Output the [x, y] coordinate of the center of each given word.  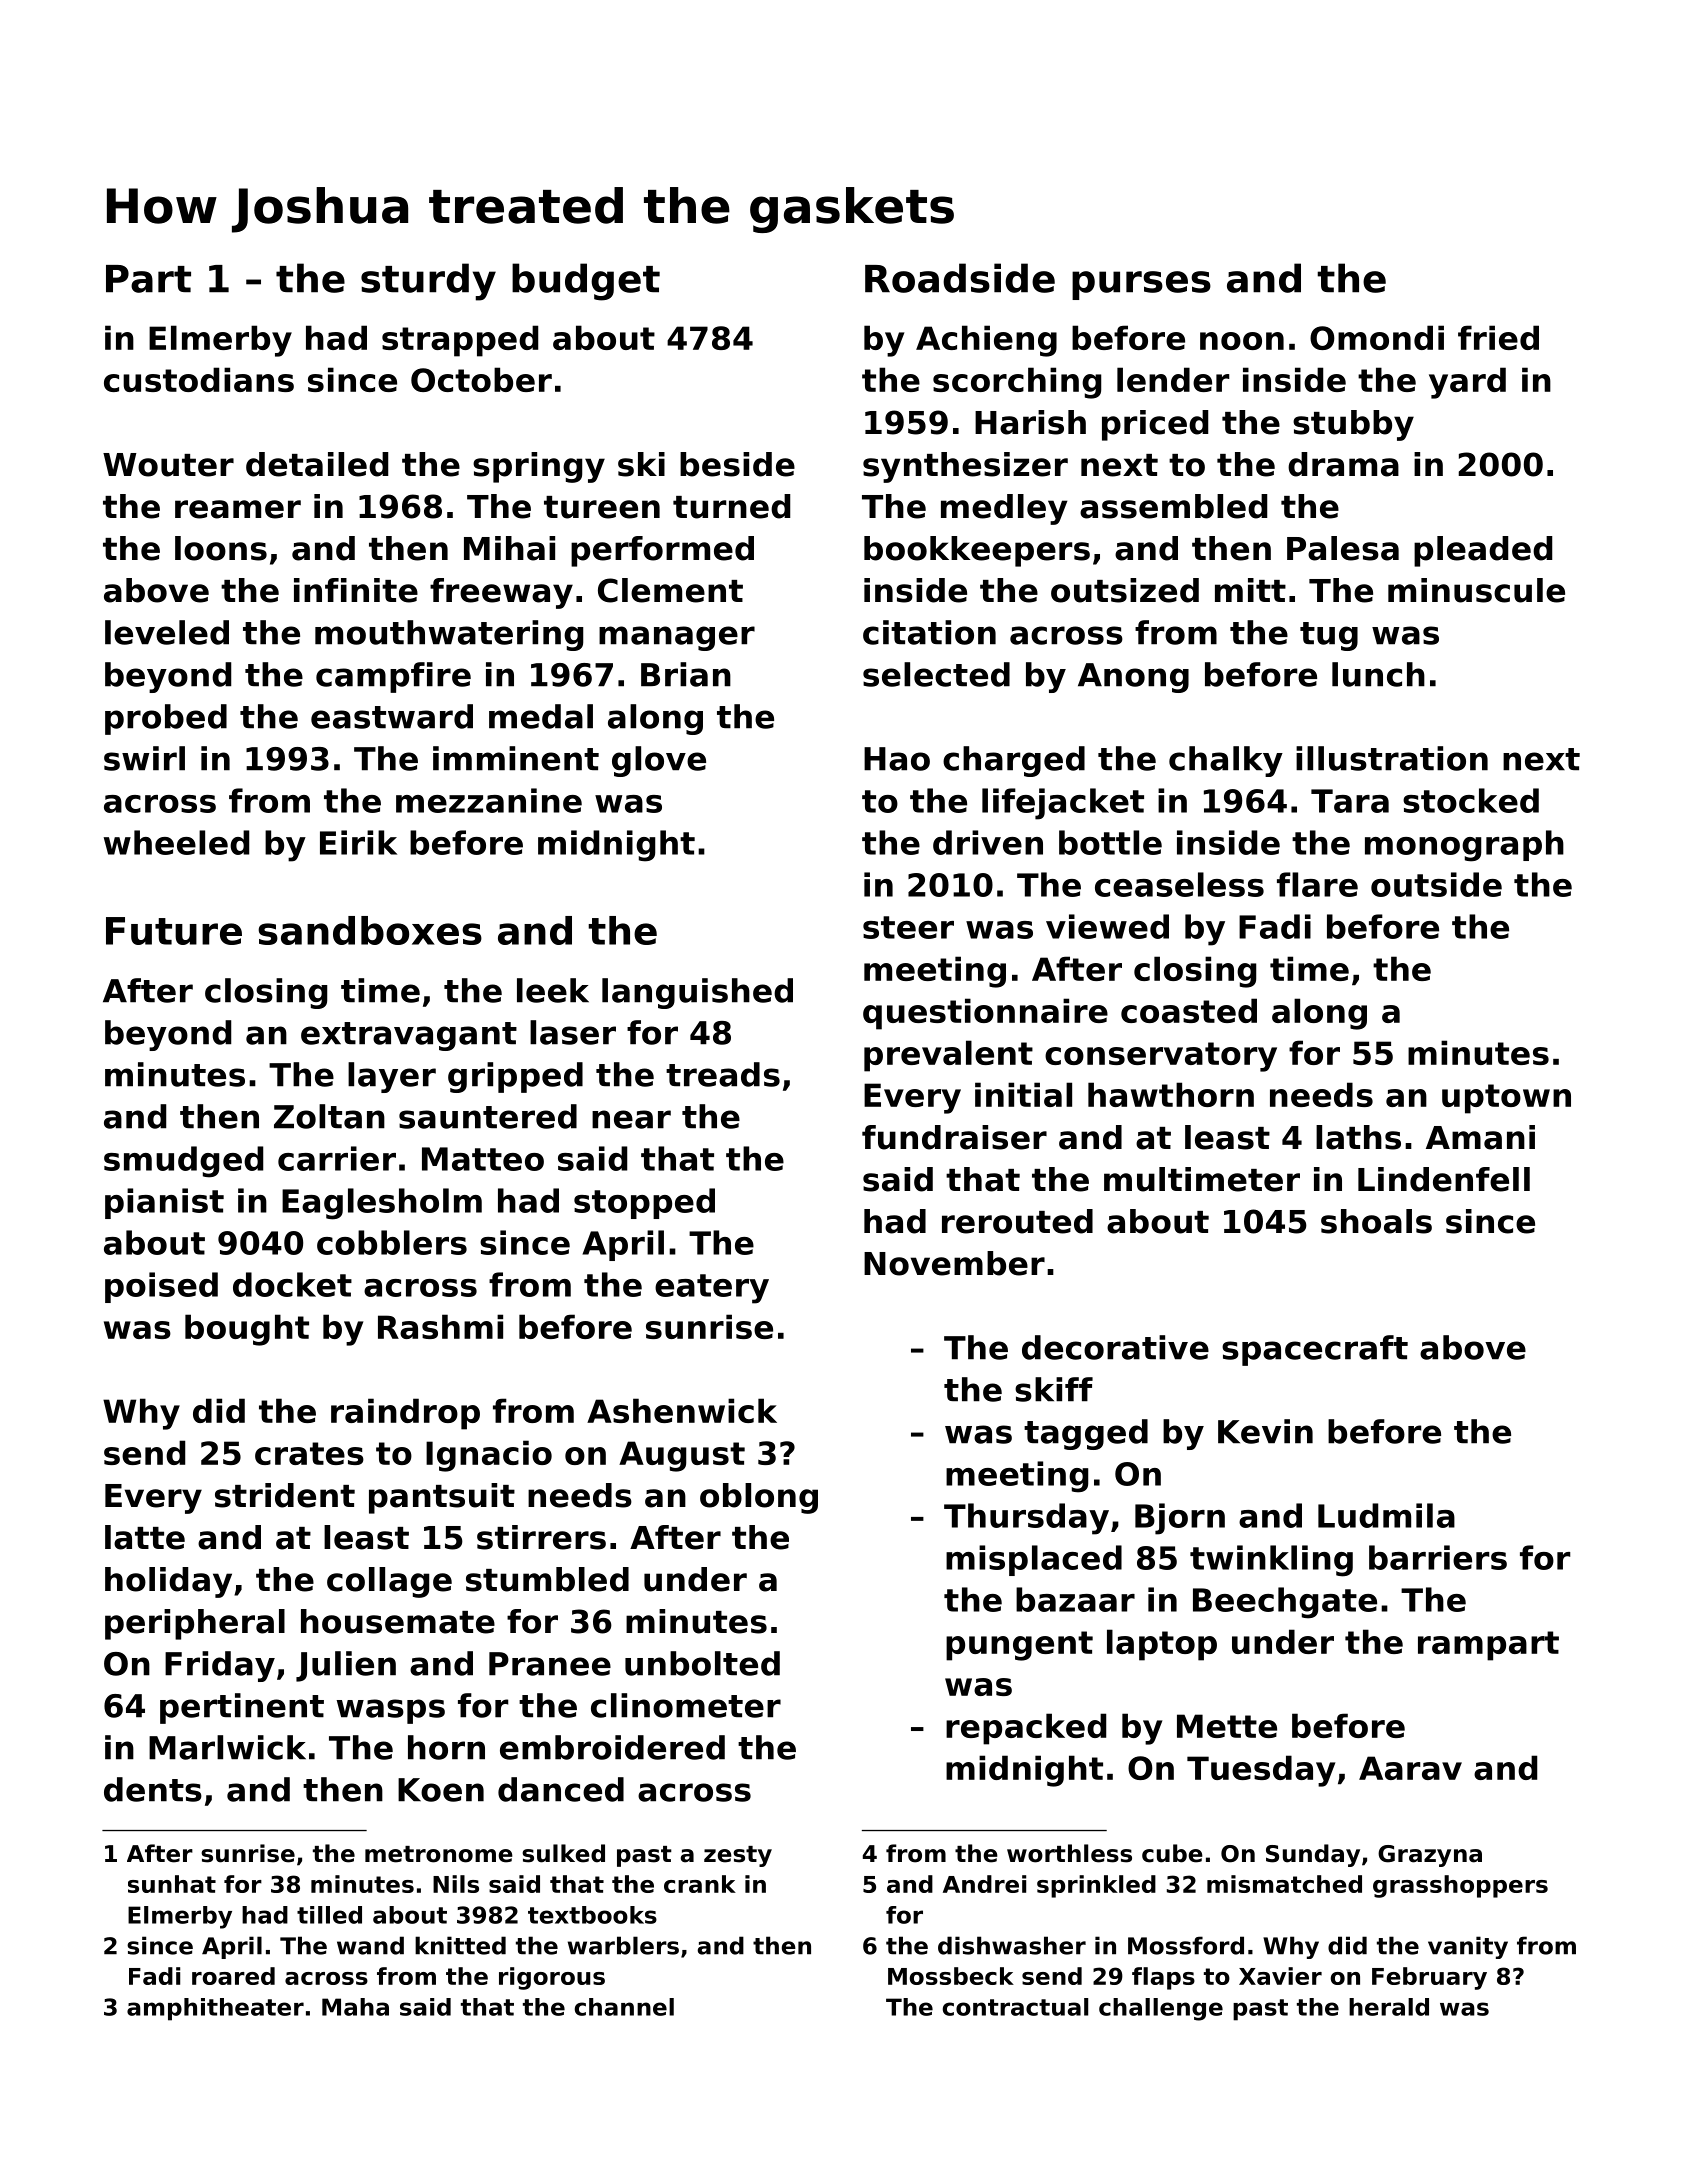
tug [1329, 636]
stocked [1471, 800]
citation [929, 632]
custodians [199, 379]
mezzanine [489, 800]
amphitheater [215, 2009]
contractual [1015, 2007]
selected [936, 674]
